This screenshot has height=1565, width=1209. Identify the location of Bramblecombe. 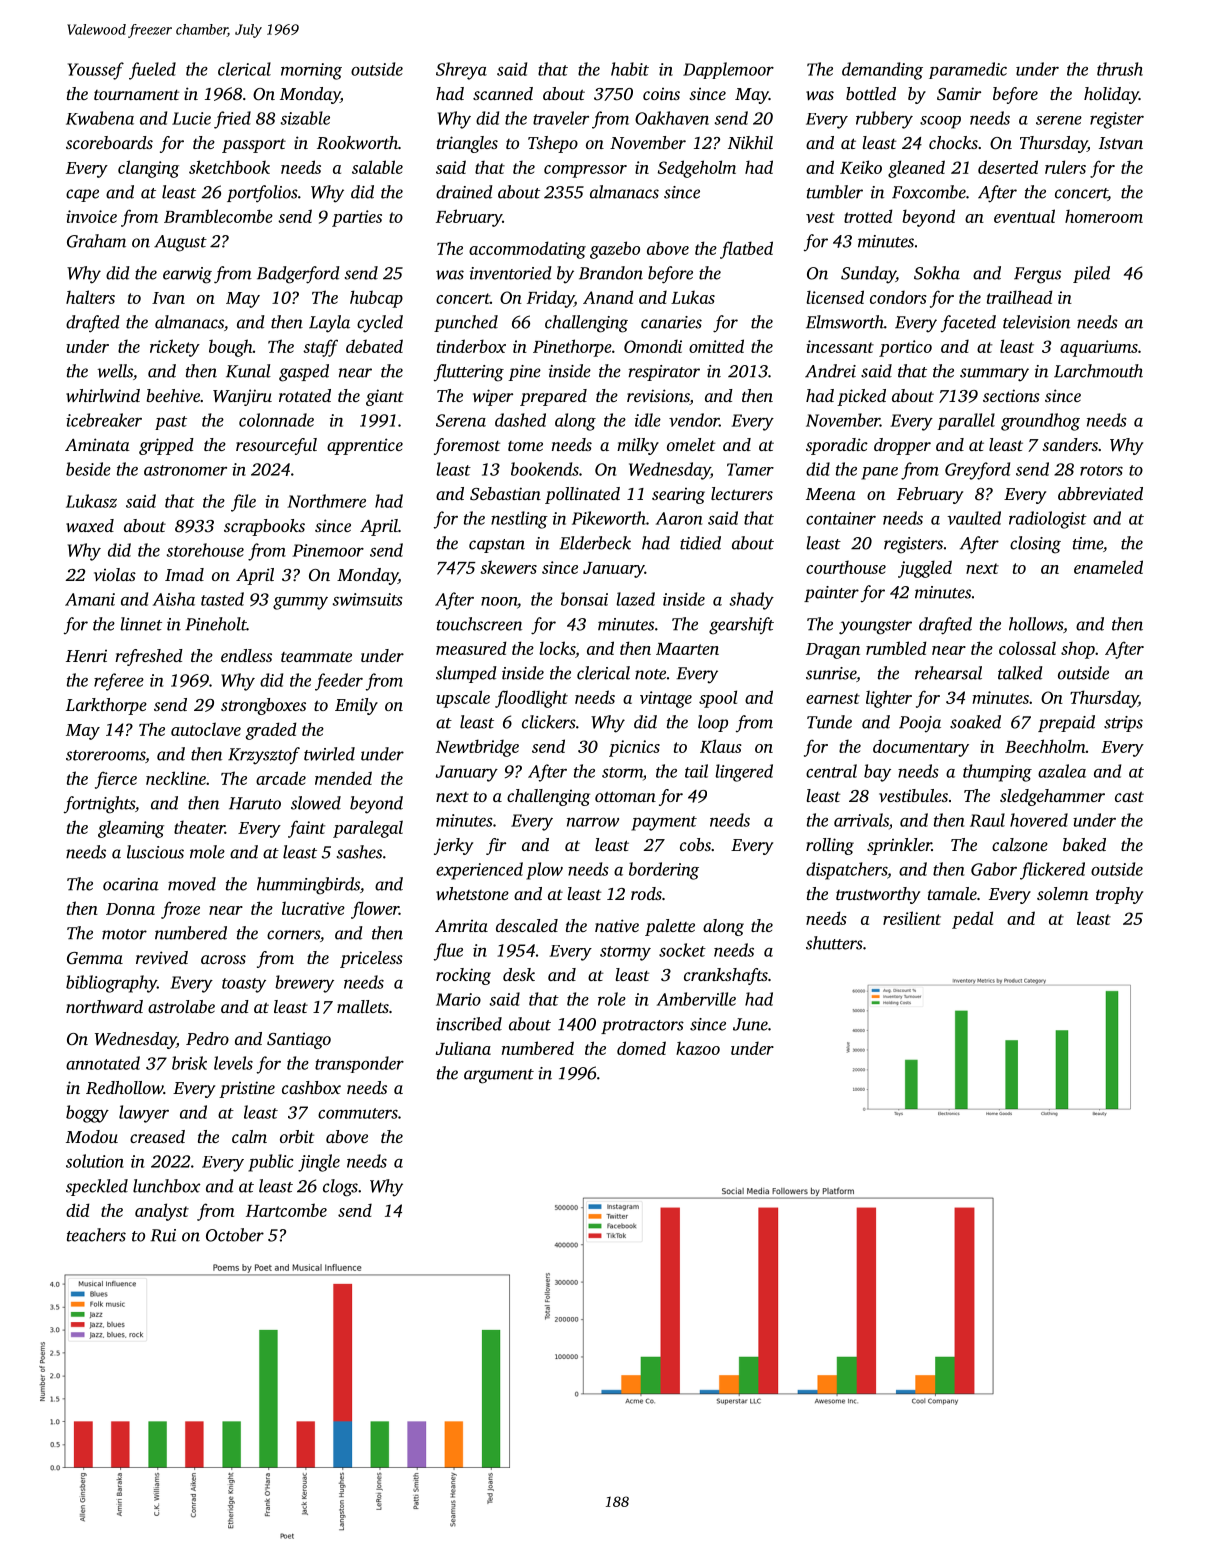
(218, 216).
